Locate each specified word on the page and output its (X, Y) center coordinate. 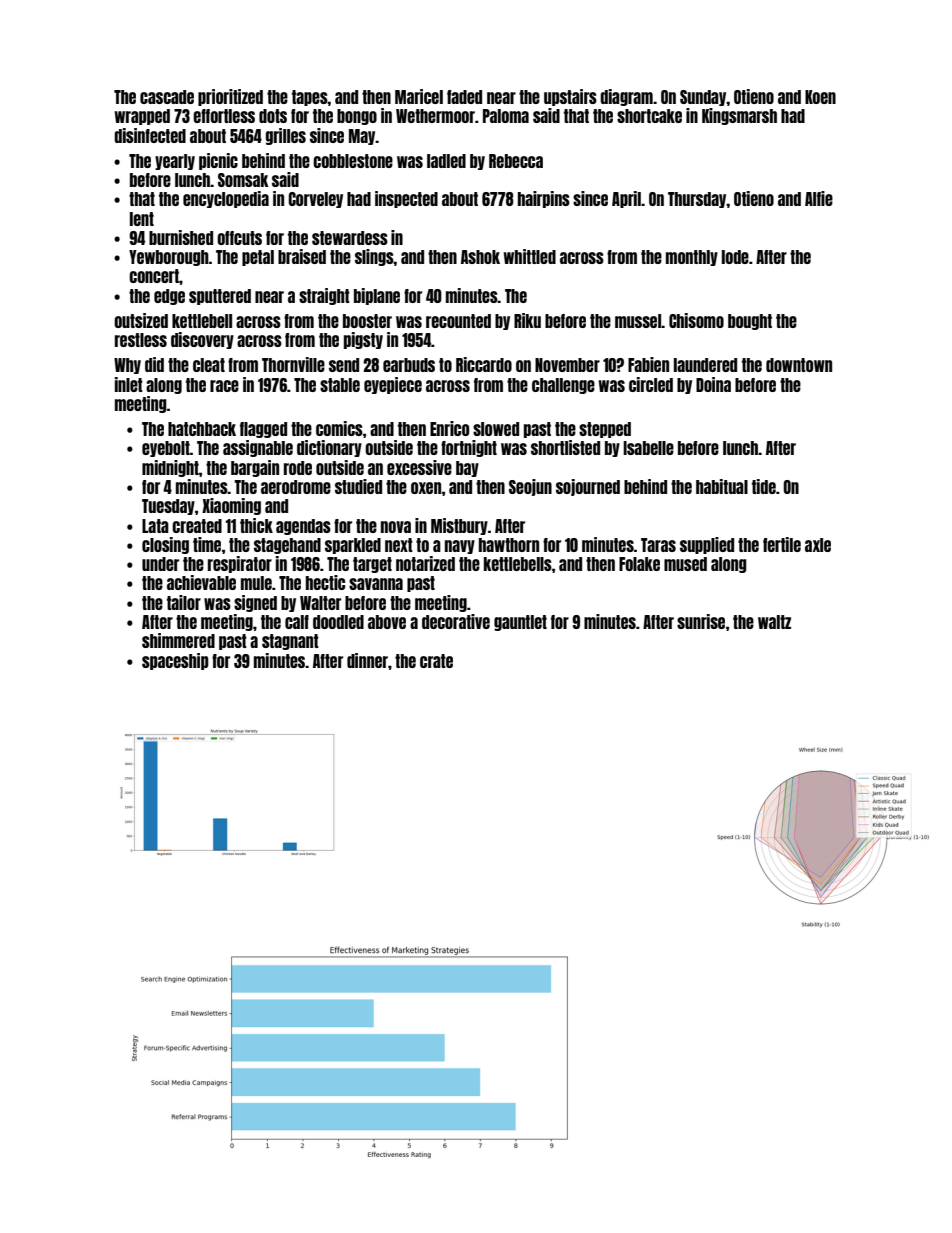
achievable (201, 582)
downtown (799, 365)
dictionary (329, 448)
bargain (255, 468)
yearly (175, 162)
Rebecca (516, 161)
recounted (458, 321)
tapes (310, 98)
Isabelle (648, 448)
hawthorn (509, 545)
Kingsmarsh (739, 116)
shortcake (649, 116)
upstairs (570, 97)
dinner (367, 660)
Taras (658, 545)
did (154, 364)
